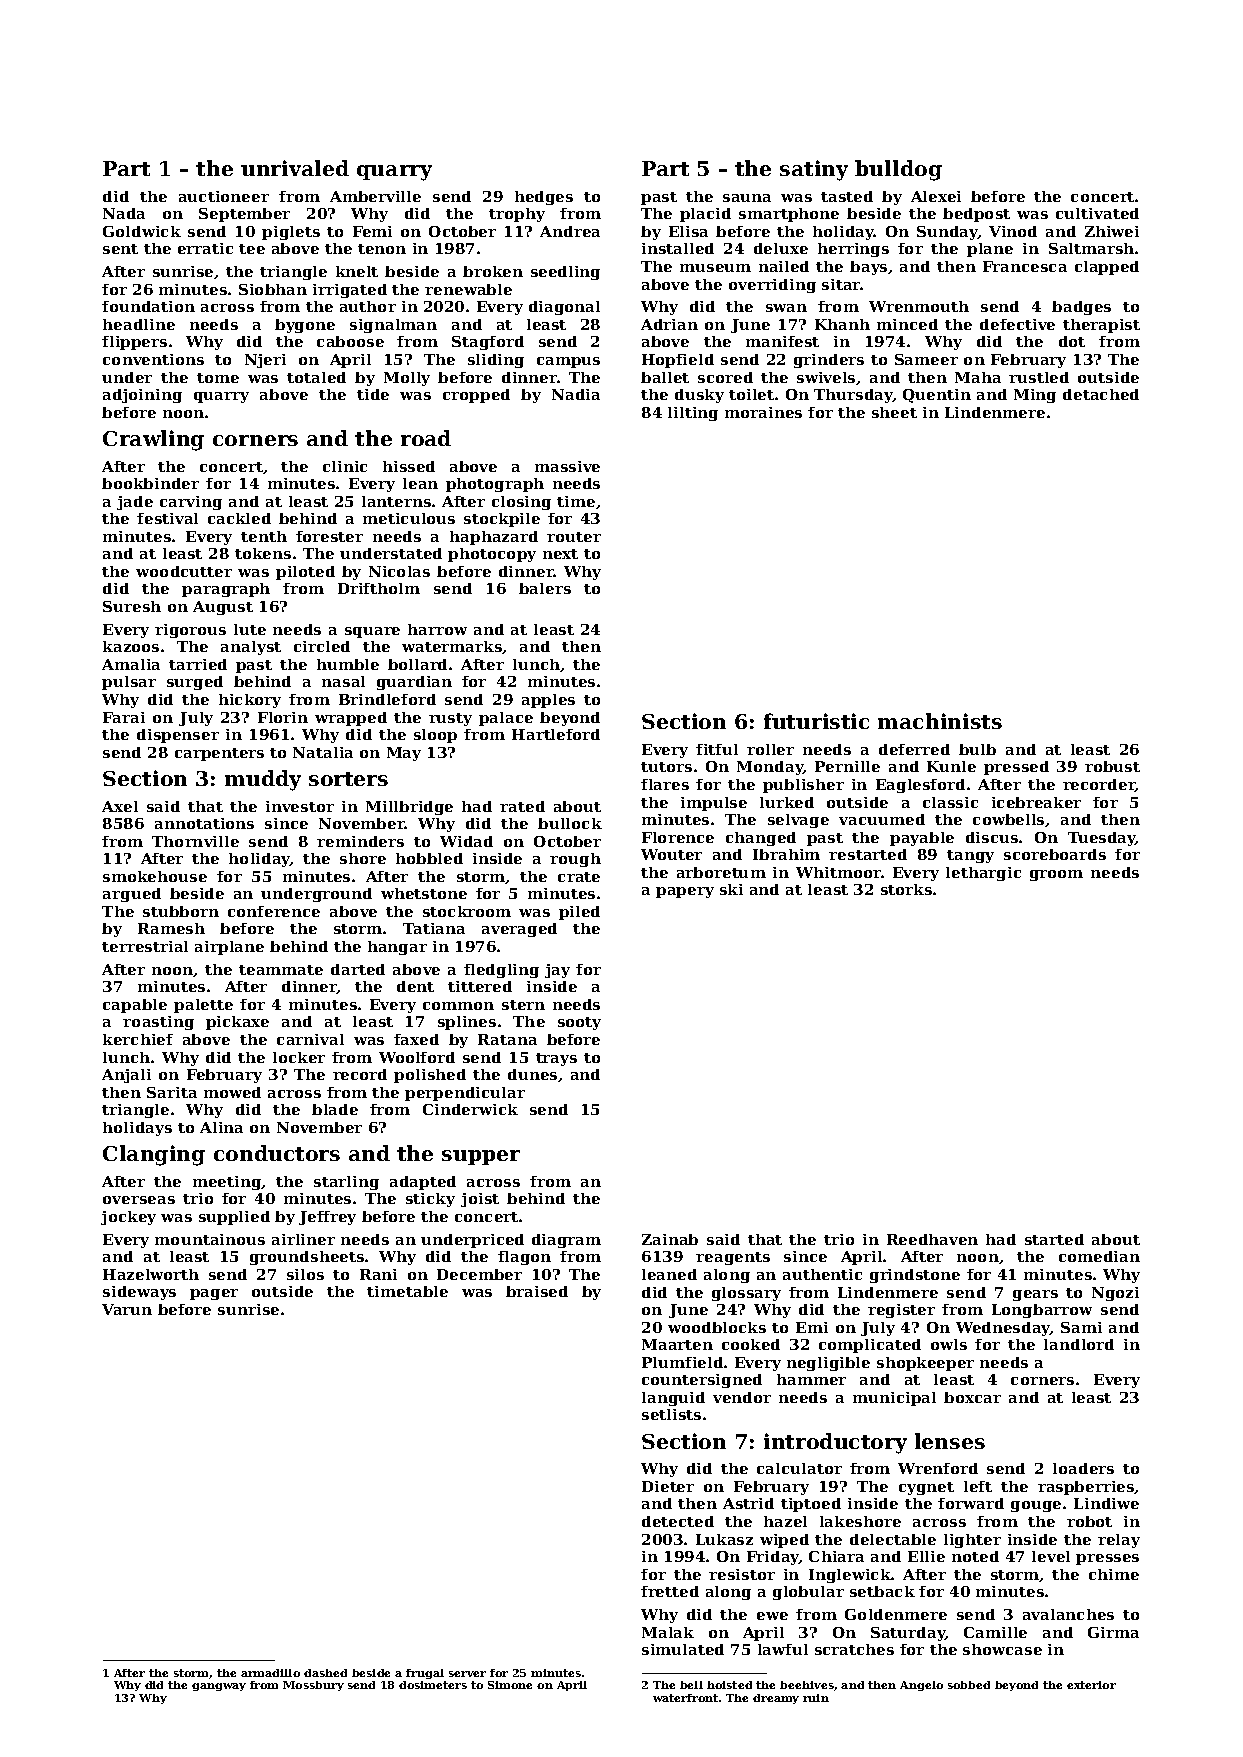 The image size is (1243, 1757). What do you see at coordinates (1013, 231) in the document?
I see `Vinod` at bounding box center [1013, 231].
